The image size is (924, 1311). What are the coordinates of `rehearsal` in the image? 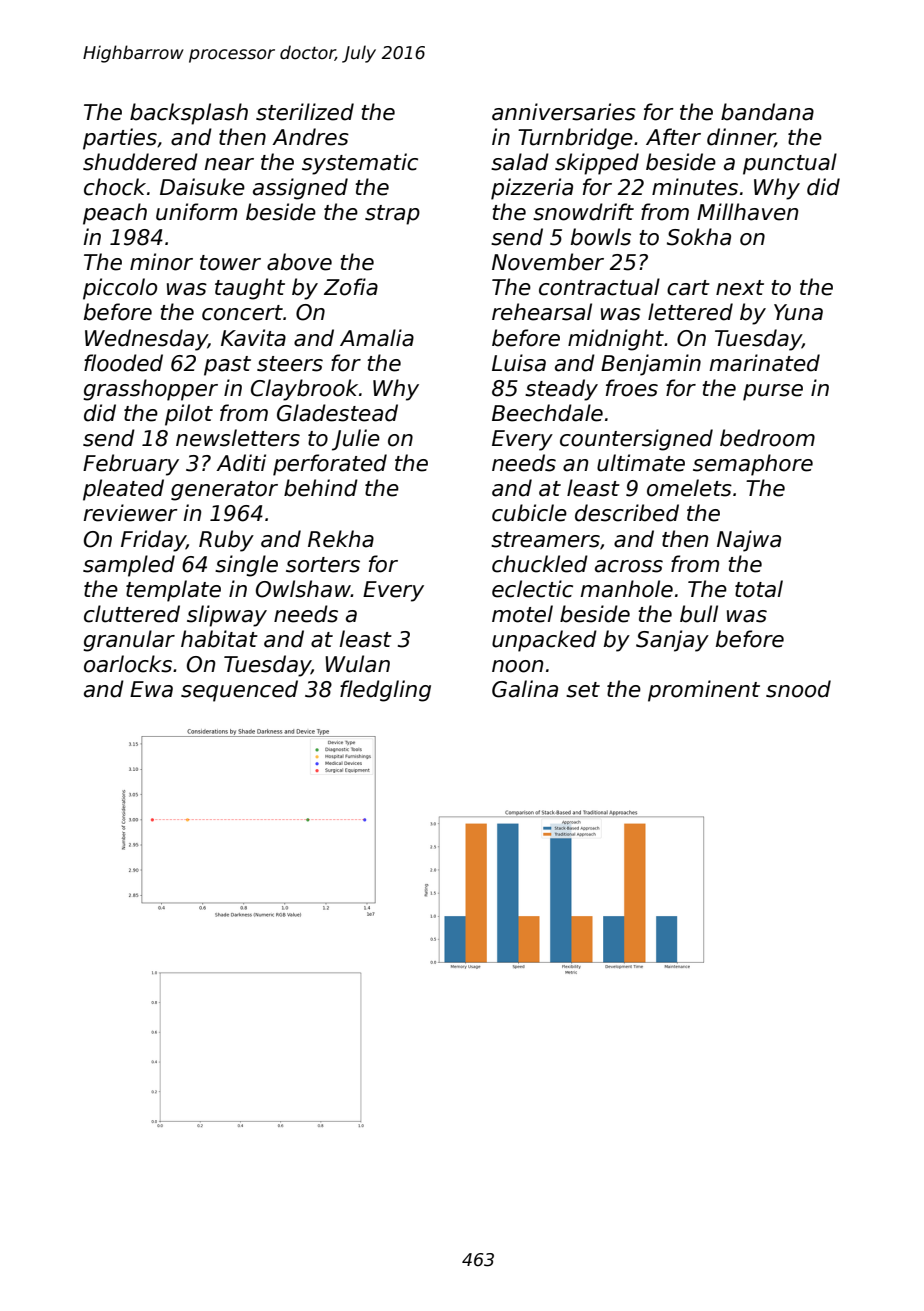 It's located at (542, 312).
